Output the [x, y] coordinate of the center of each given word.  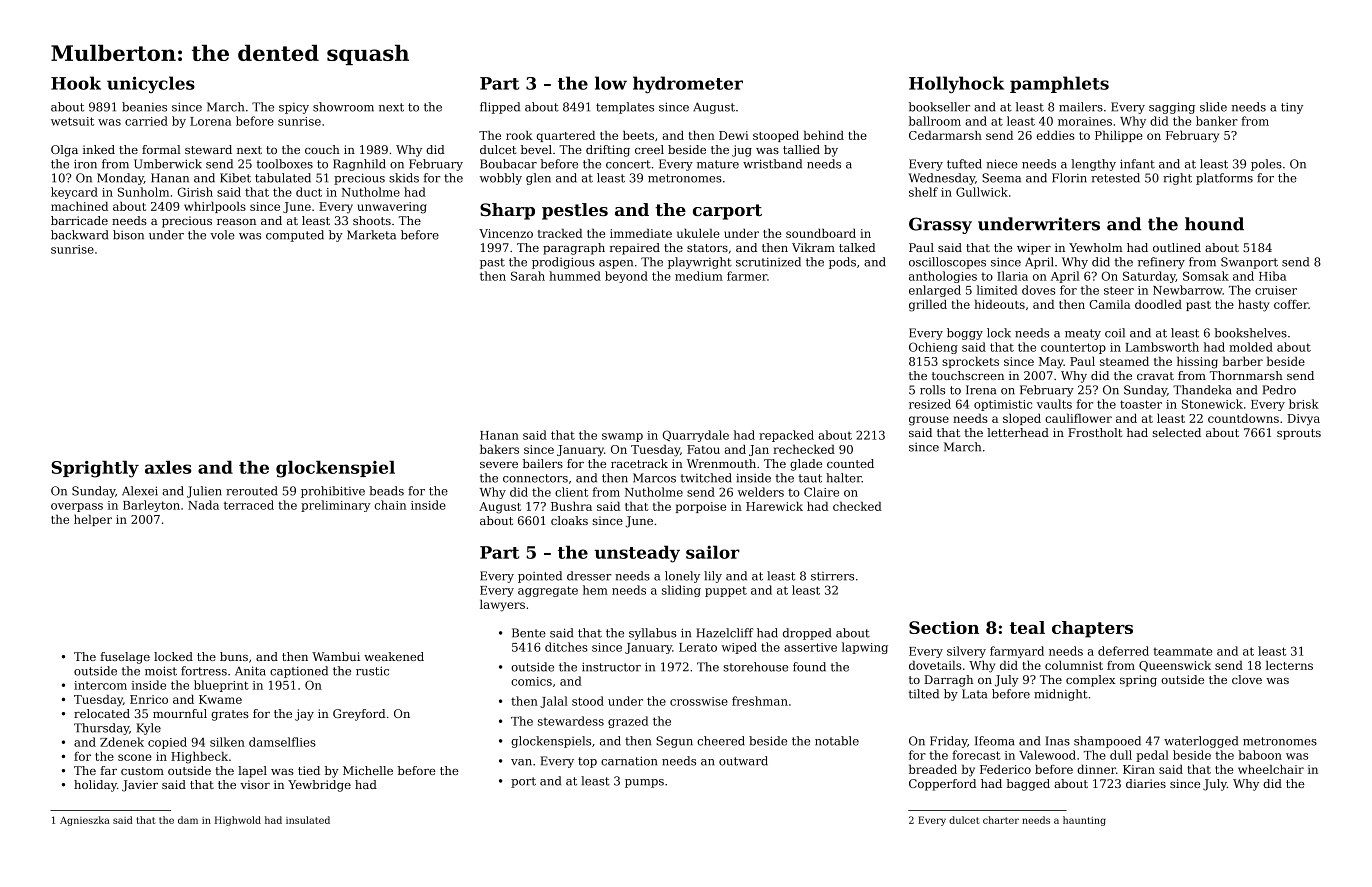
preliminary [336, 506]
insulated [308, 820]
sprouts [1299, 434]
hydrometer [688, 85]
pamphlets [1059, 84]
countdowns [1243, 418]
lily [713, 577]
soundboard [821, 233]
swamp [622, 437]
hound [1214, 224]
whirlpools [215, 207]
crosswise [699, 701]
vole [222, 235]
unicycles [151, 84]
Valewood [1047, 755]
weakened [394, 656]
